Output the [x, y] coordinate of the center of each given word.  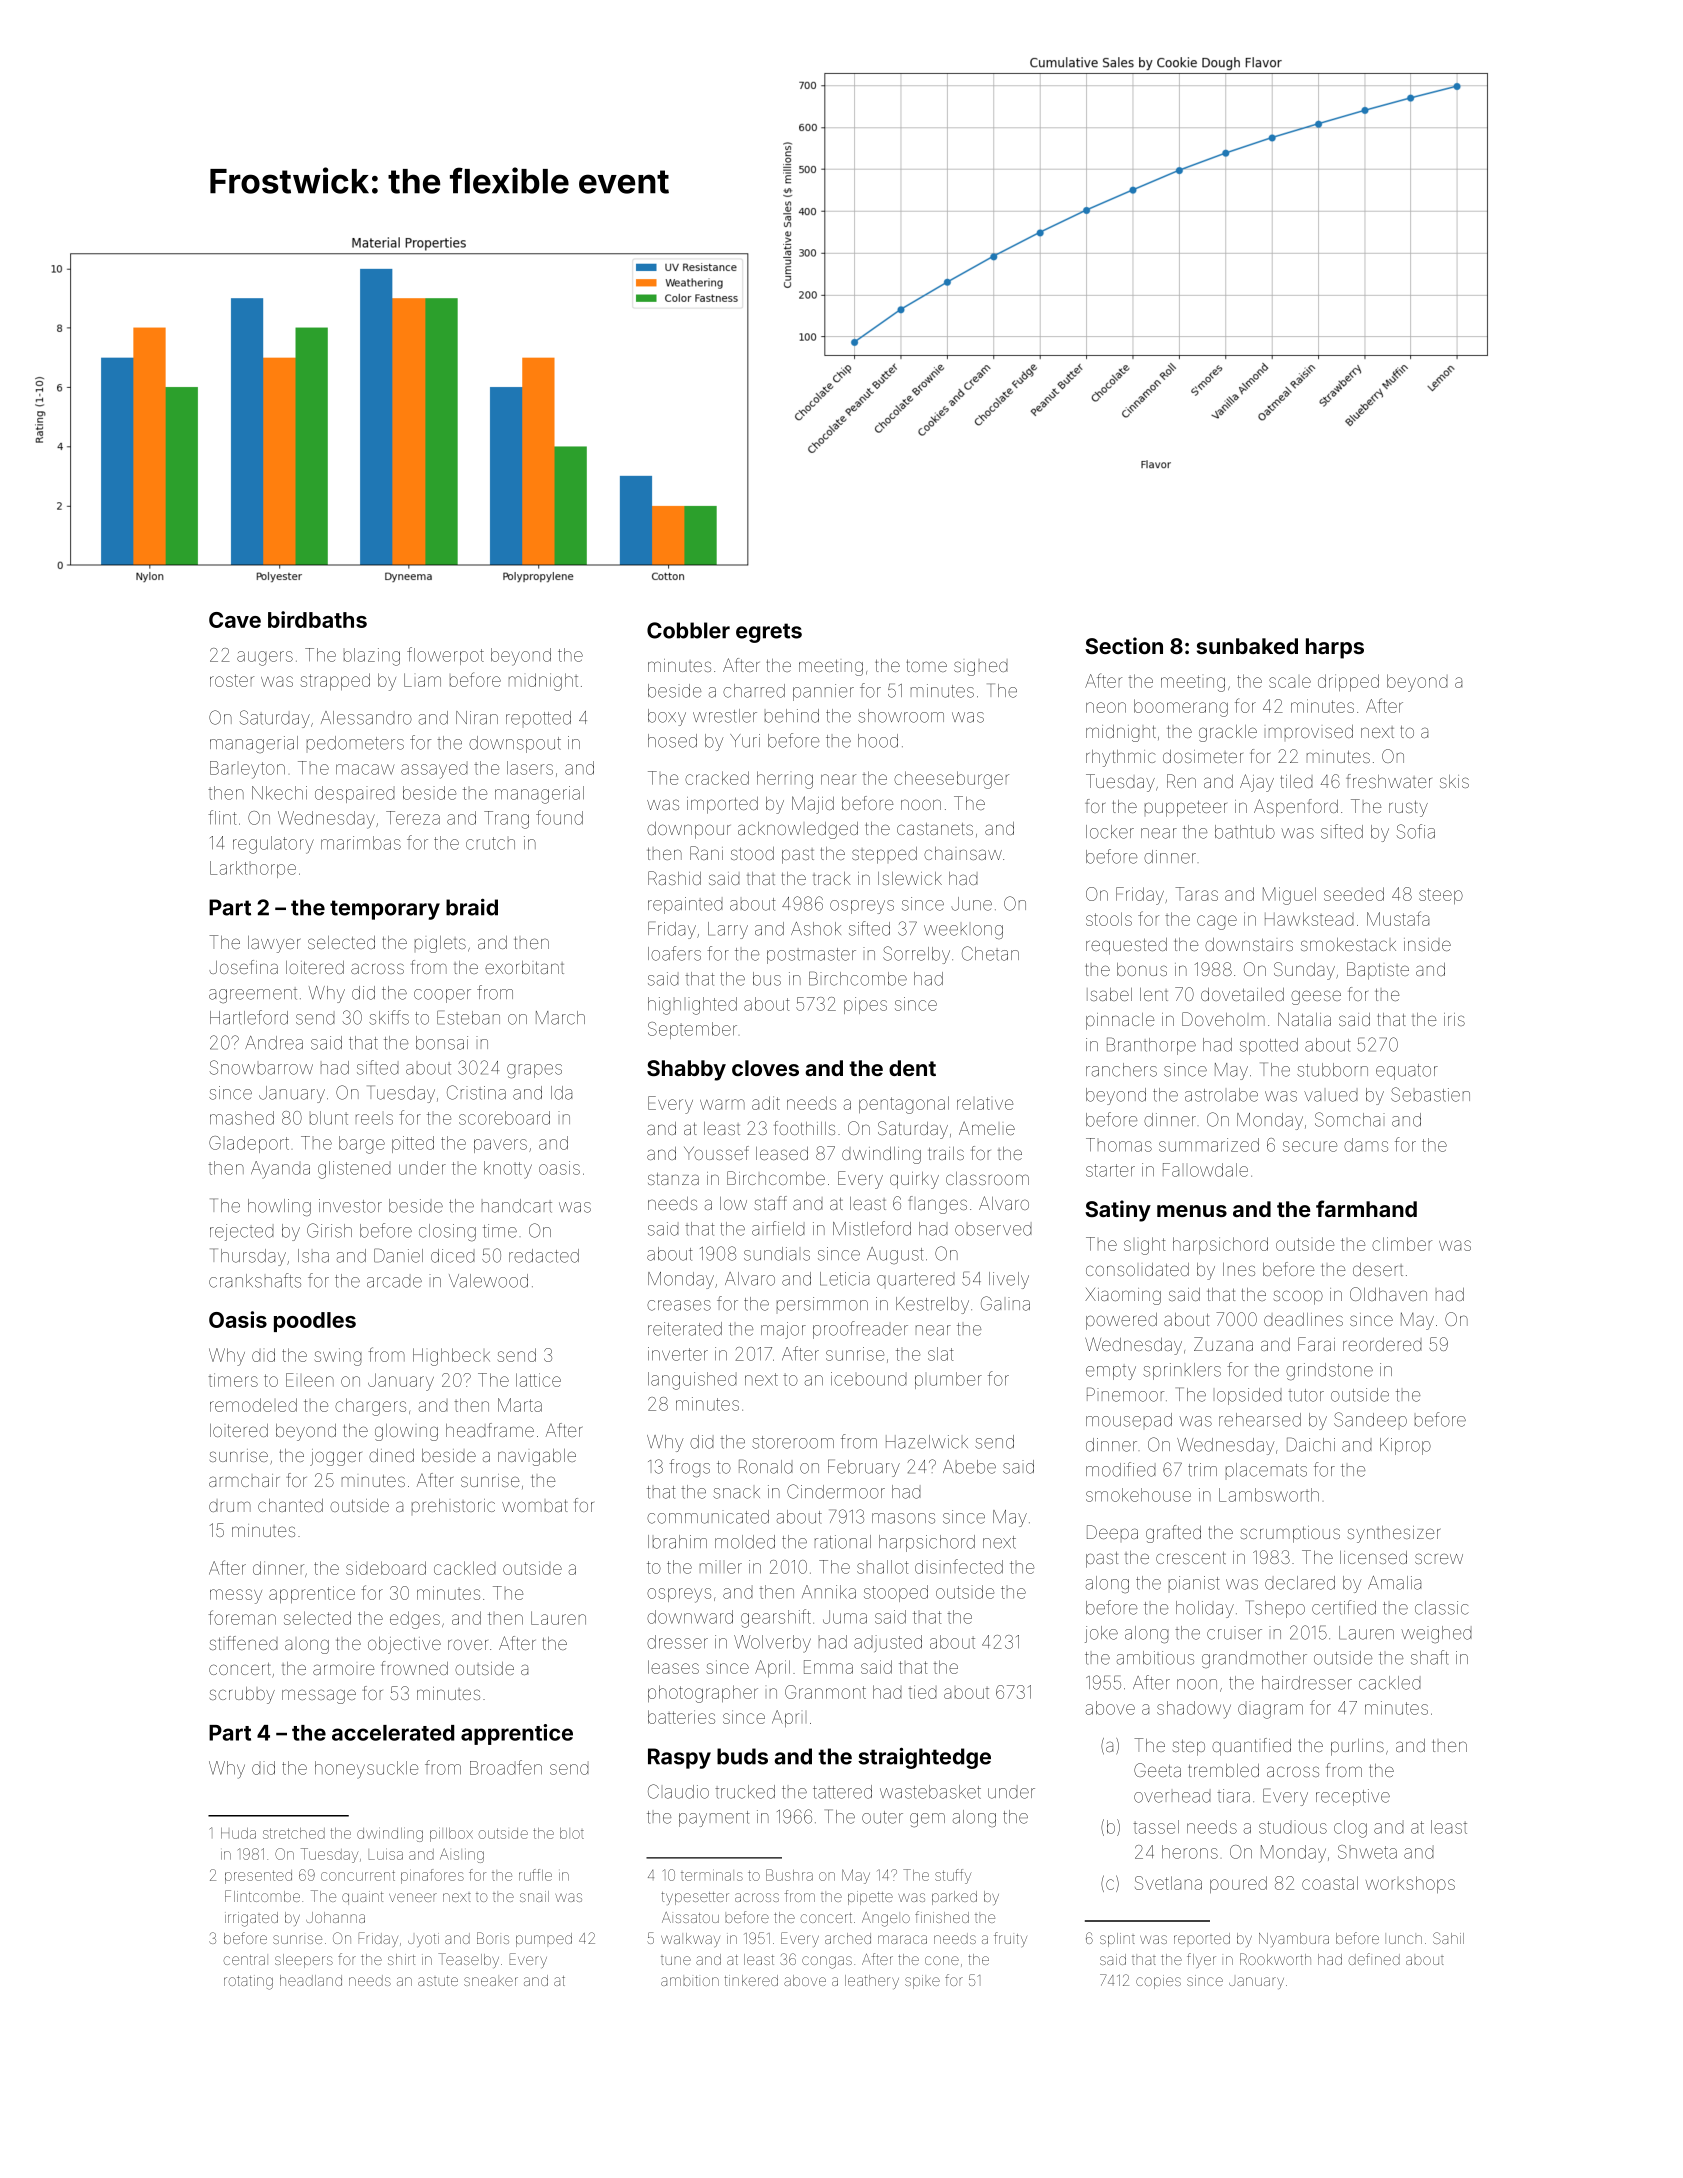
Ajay [1257, 783]
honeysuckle [366, 1770]
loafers [674, 953]
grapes [534, 1071]
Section [1124, 645]
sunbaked [1247, 646]
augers [265, 658]
